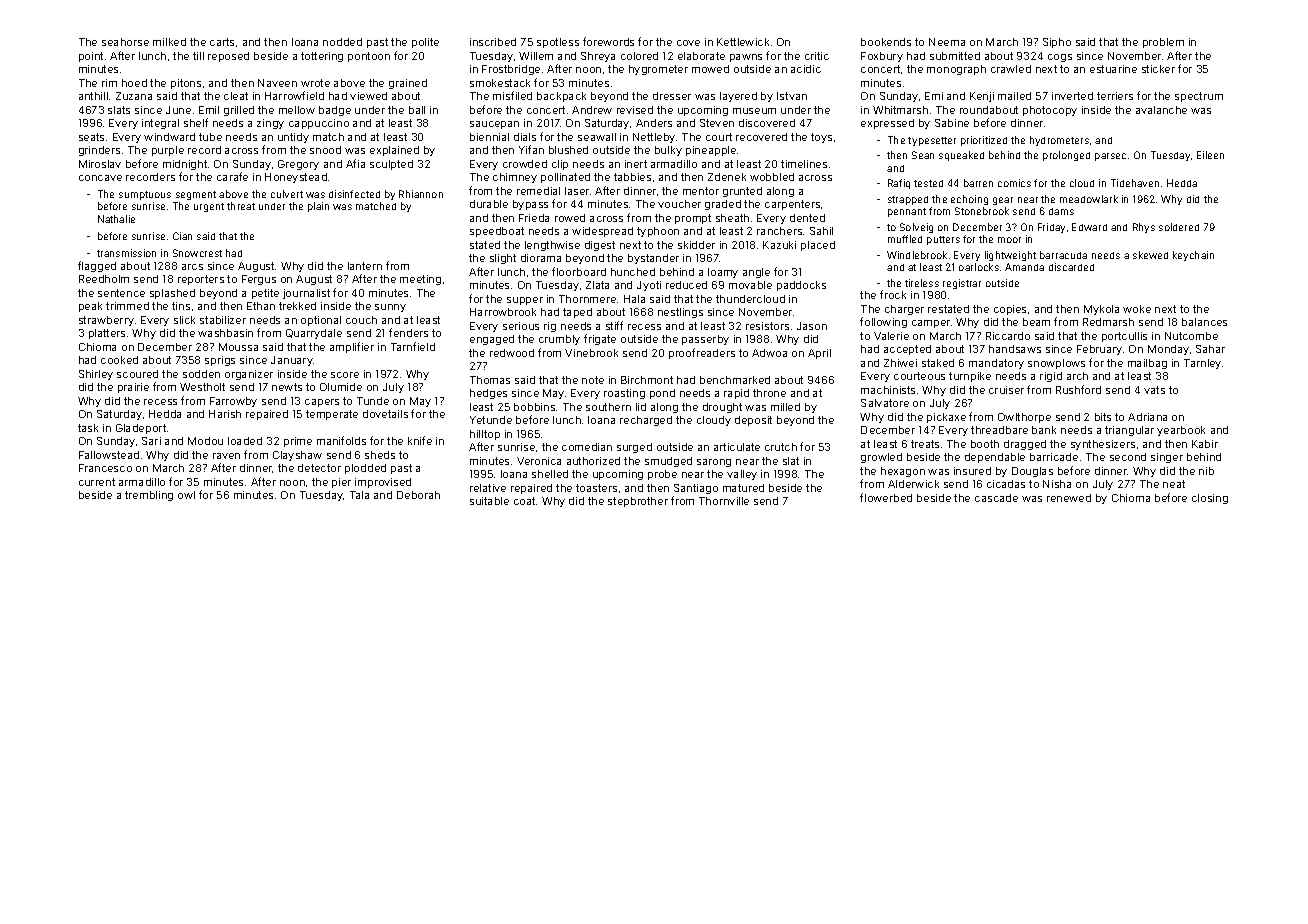 The height and width of the image is (924, 1308). Describe the element at coordinates (1101, 310) in the image. I see `Mykola` at that location.
